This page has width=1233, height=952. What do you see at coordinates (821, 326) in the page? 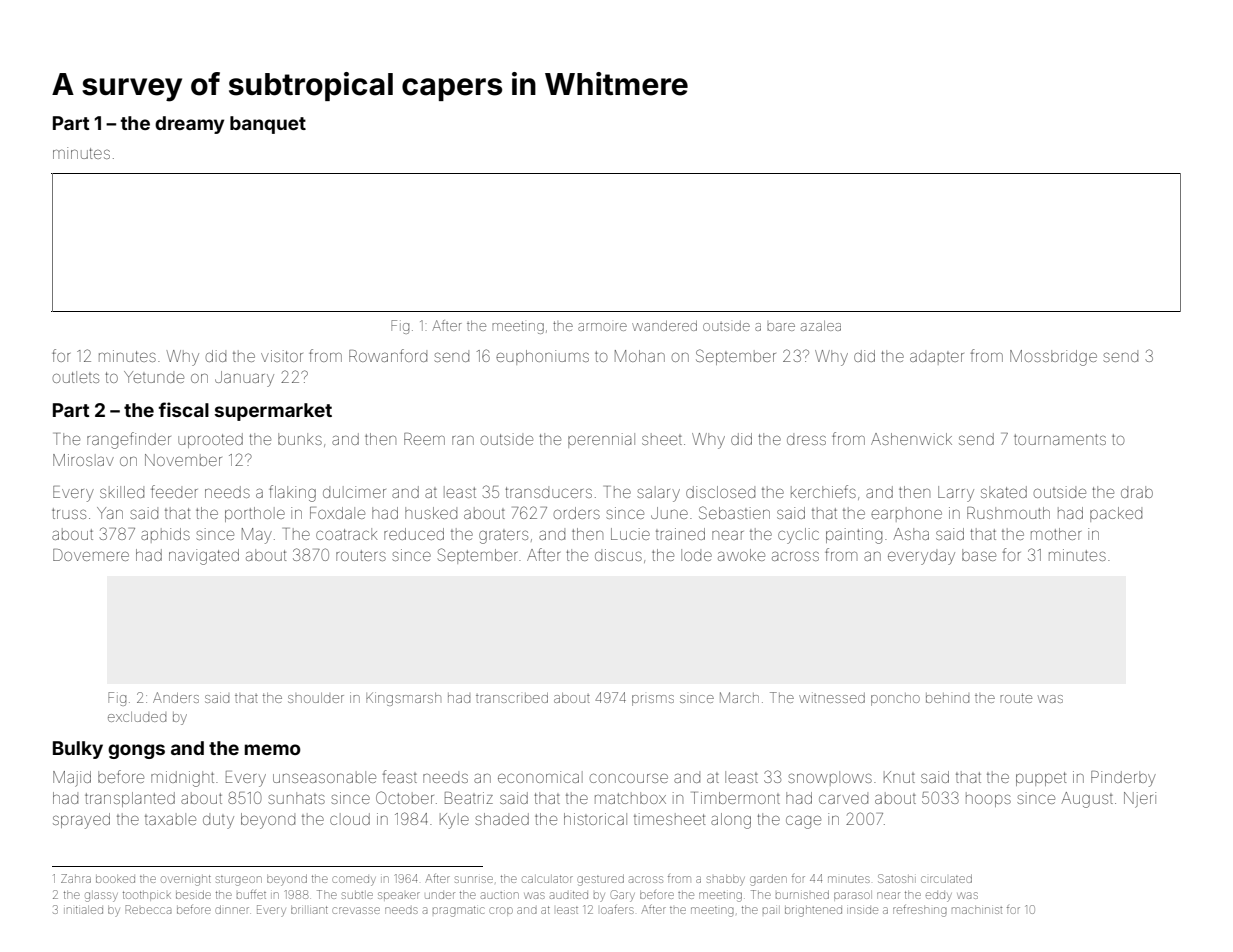
I see `azalea` at bounding box center [821, 326].
